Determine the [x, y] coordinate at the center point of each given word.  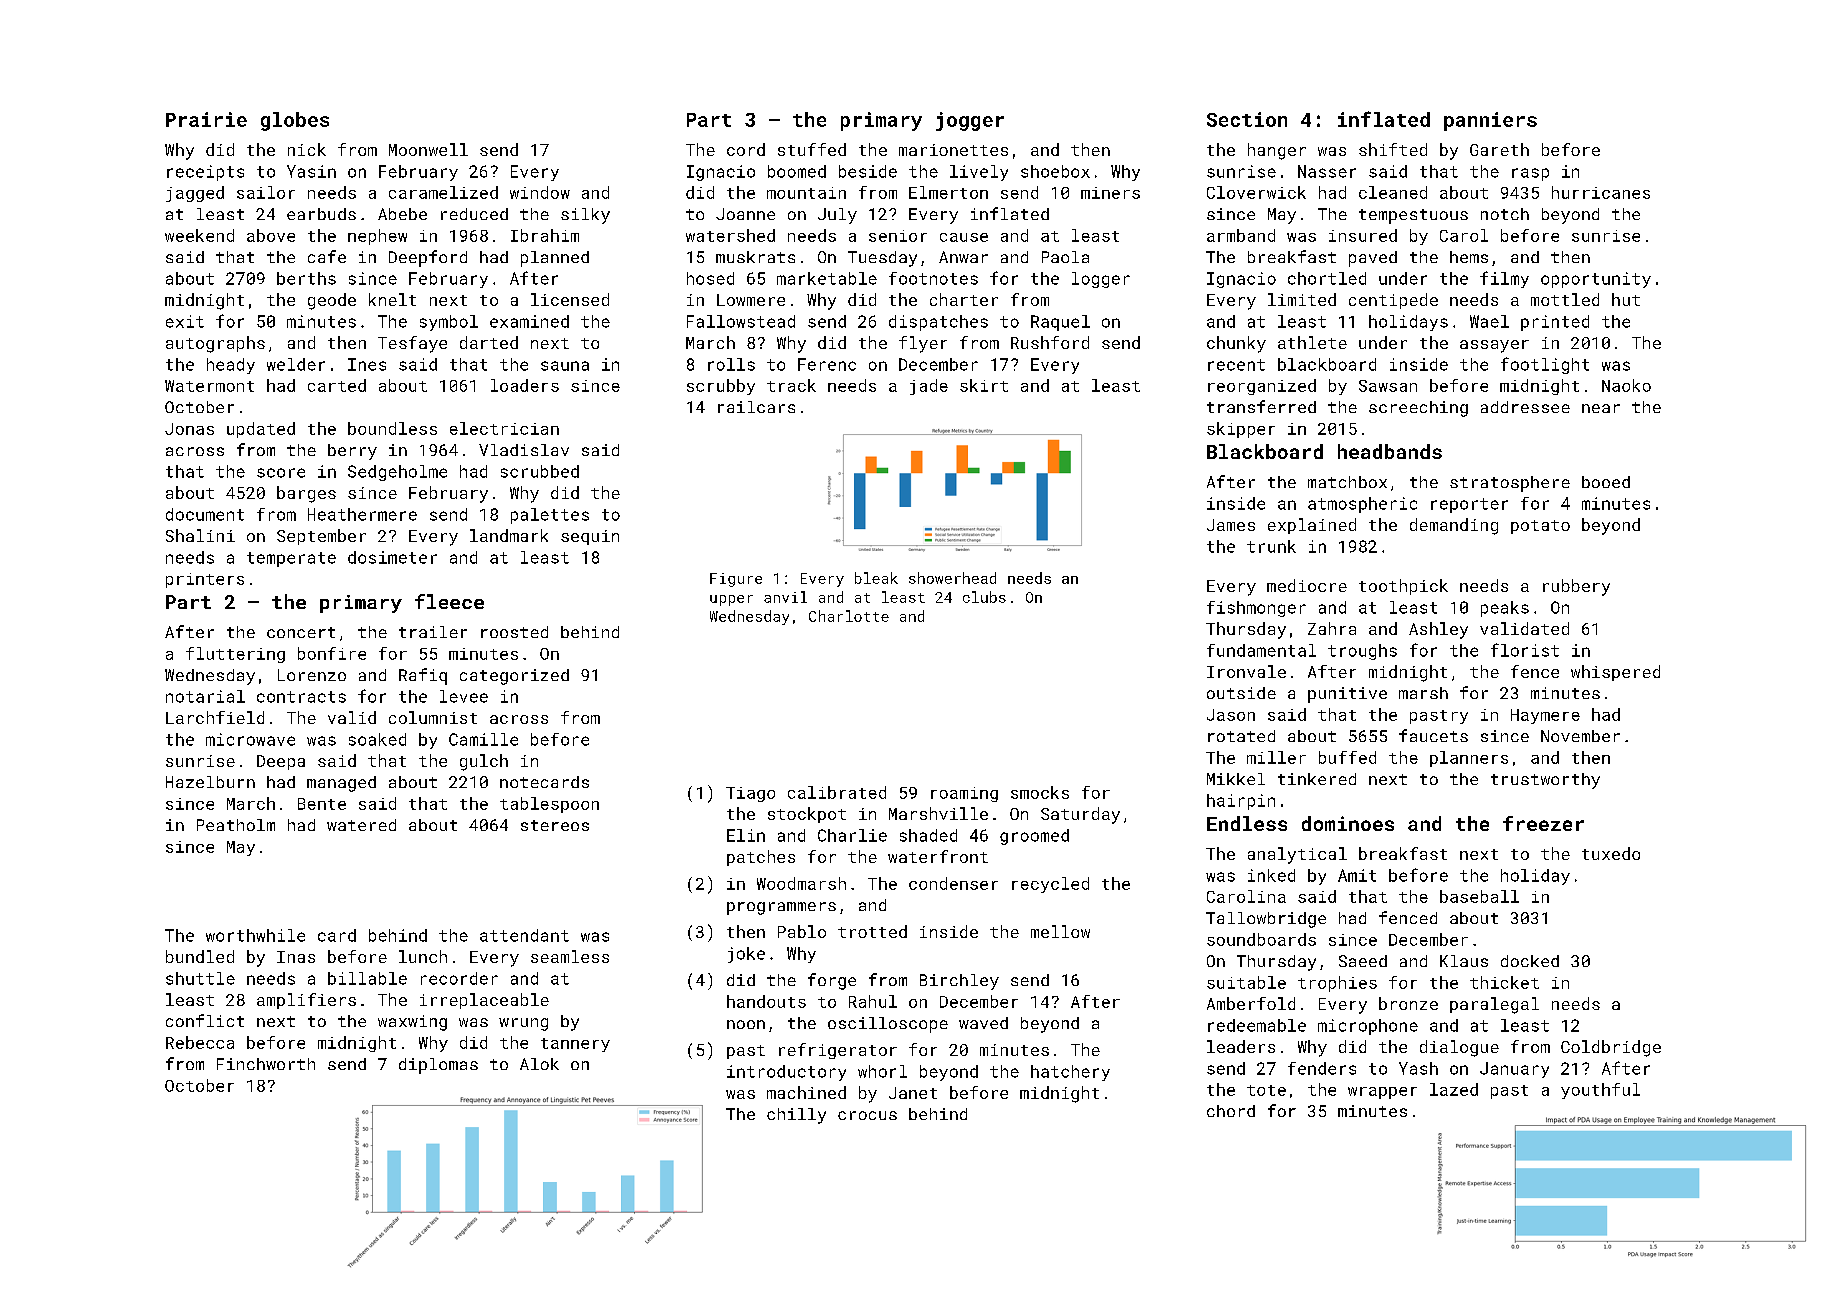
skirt [984, 385]
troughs [1362, 652]
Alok [539, 1064]
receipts [205, 173]
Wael [1489, 321]
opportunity [1596, 280]
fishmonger [1256, 609]
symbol [449, 323]
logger [1101, 280]
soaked [377, 739]
